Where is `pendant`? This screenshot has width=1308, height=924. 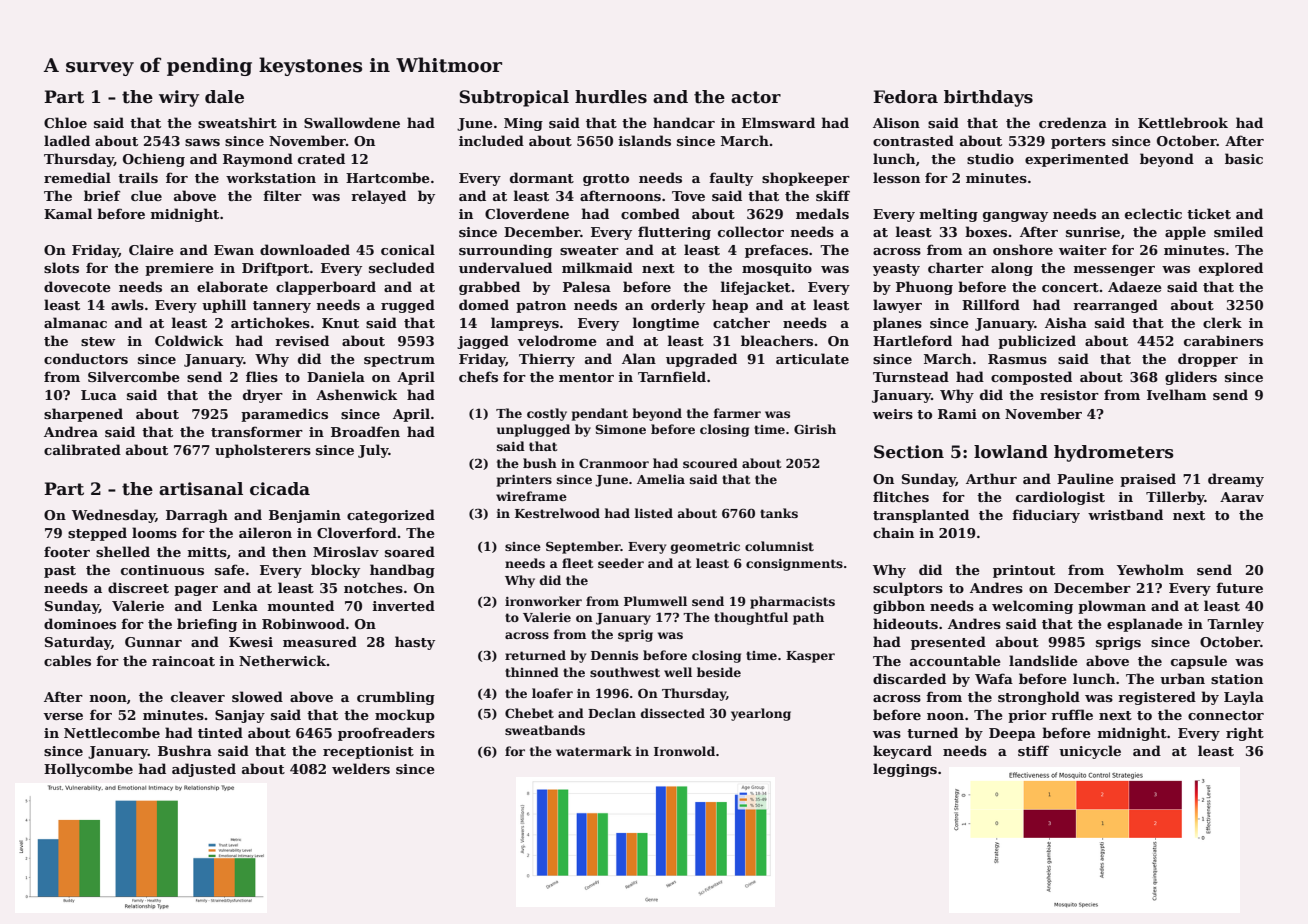 pendant is located at coordinates (600, 414).
